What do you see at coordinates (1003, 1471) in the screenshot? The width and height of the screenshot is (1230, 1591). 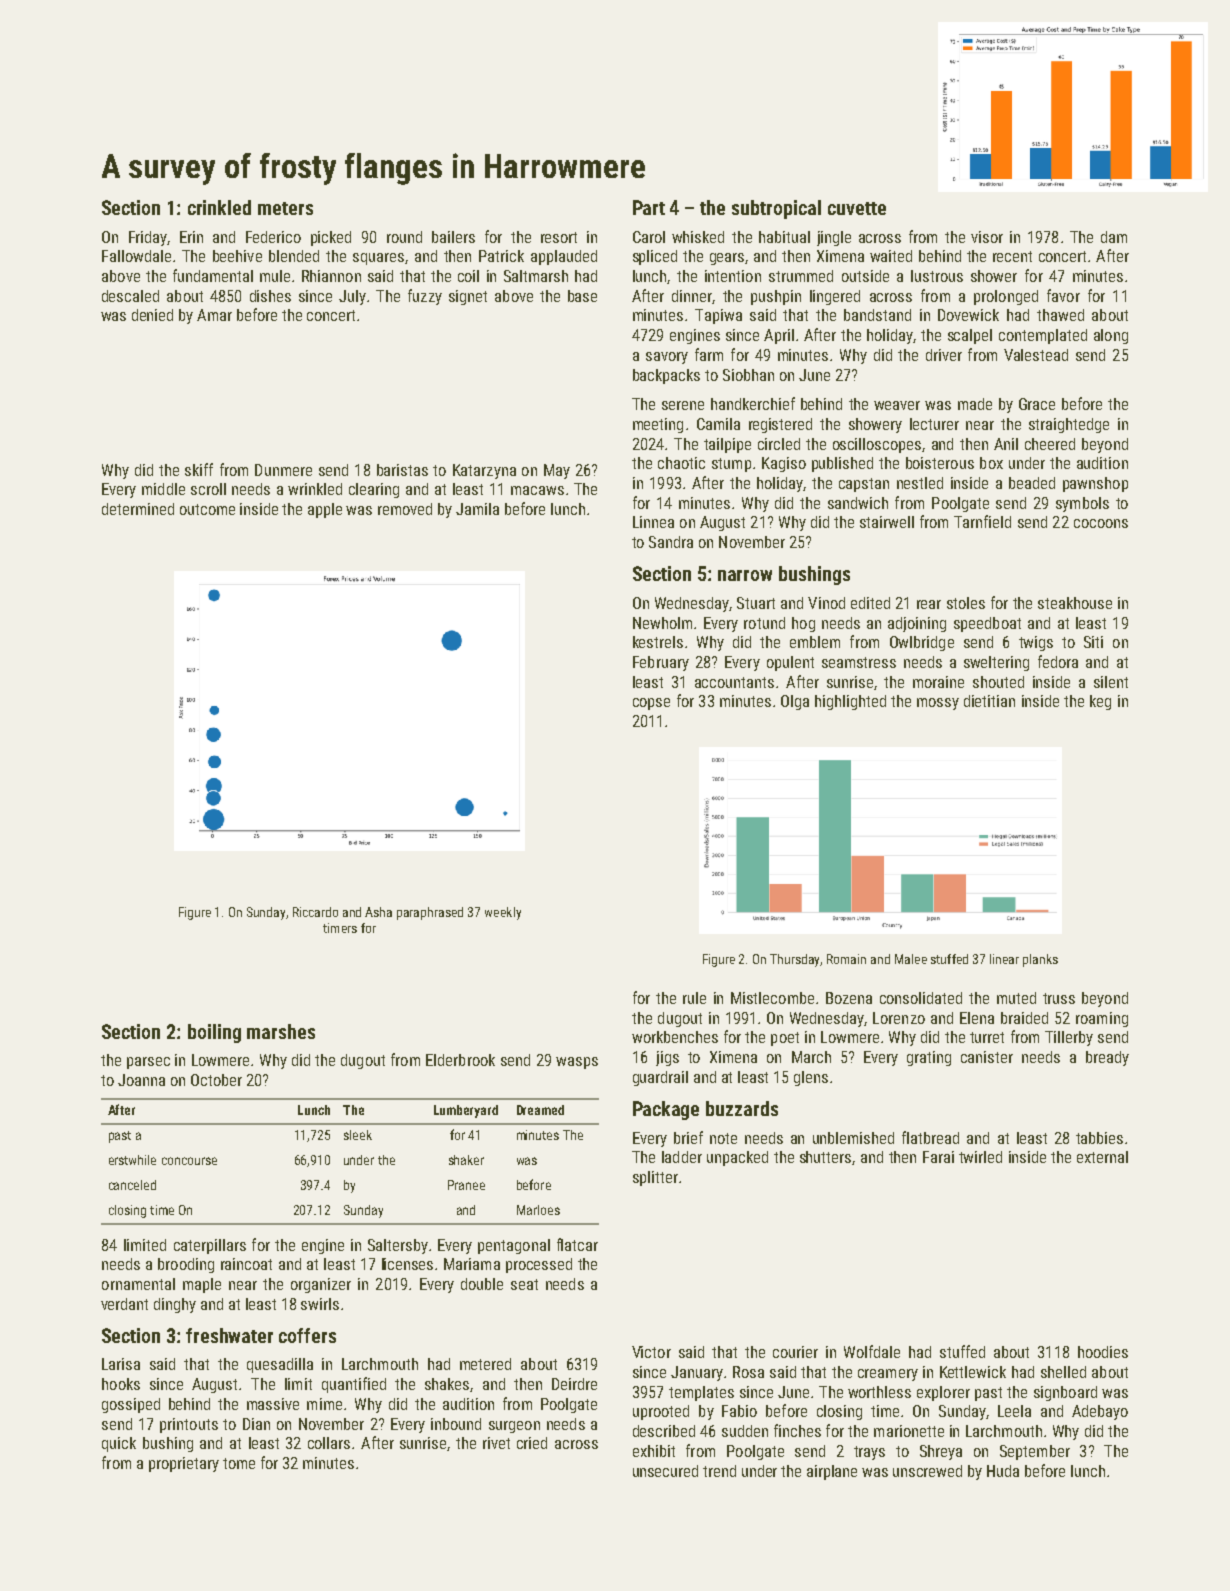 I see `Huda` at bounding box center [1003, 1471].
